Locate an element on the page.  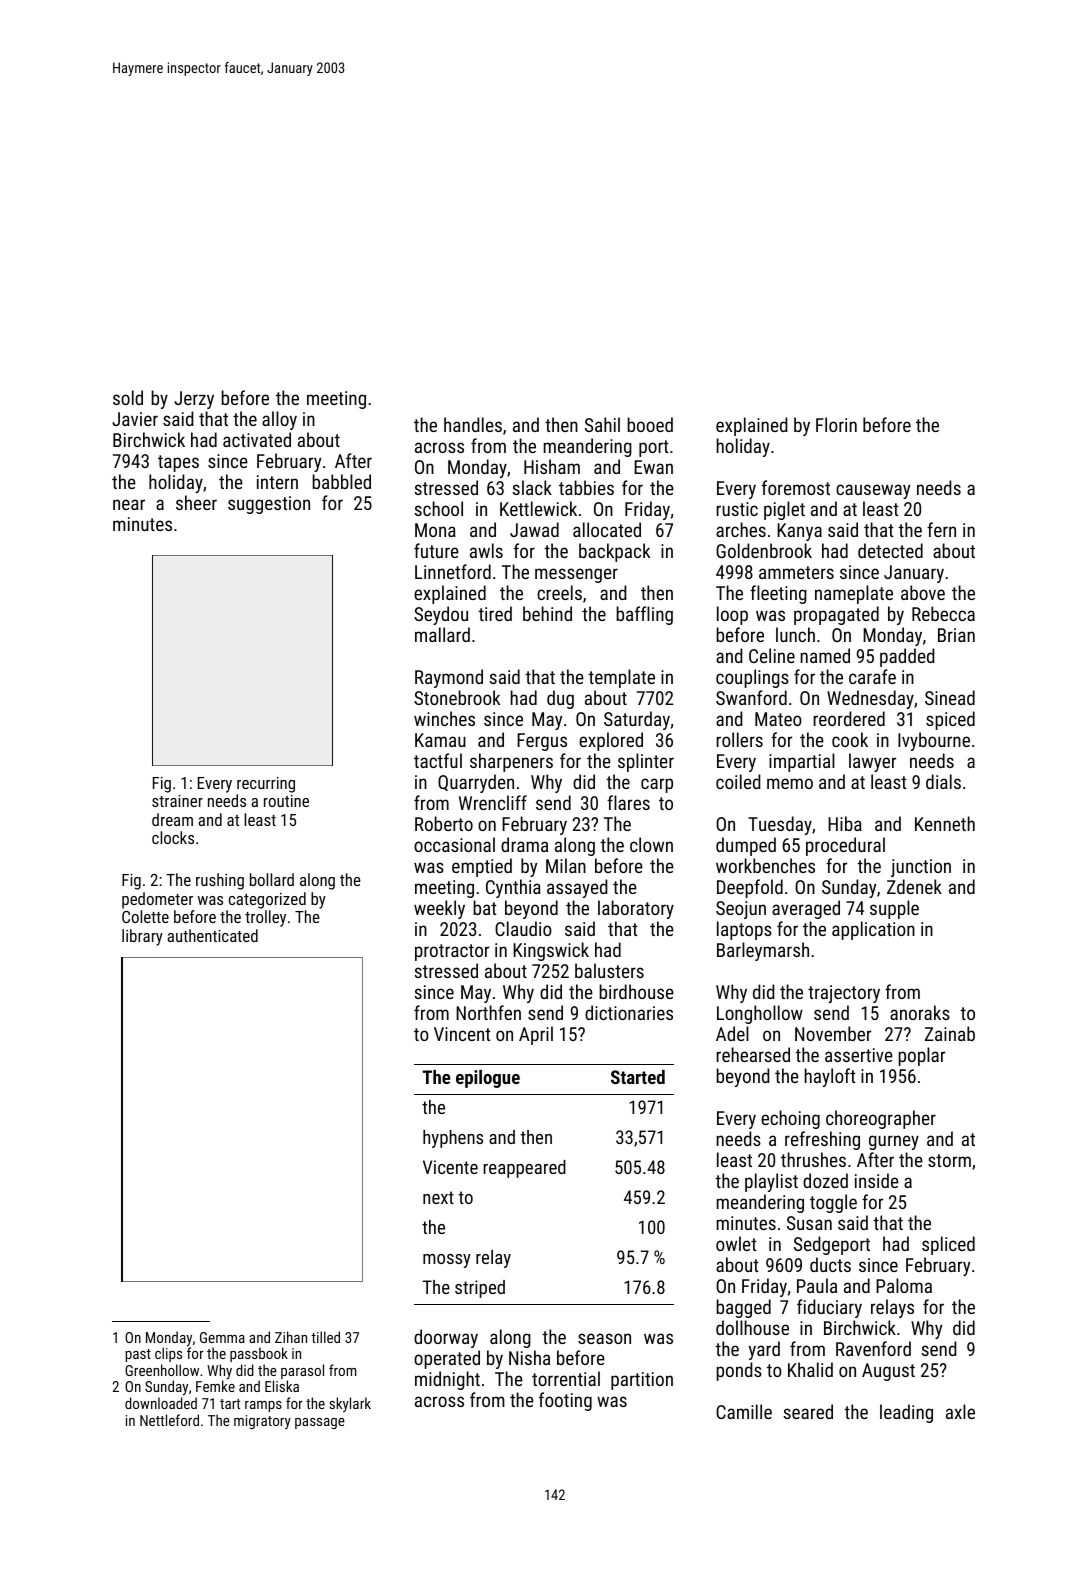
next is located at coordinates (438, 1197).
